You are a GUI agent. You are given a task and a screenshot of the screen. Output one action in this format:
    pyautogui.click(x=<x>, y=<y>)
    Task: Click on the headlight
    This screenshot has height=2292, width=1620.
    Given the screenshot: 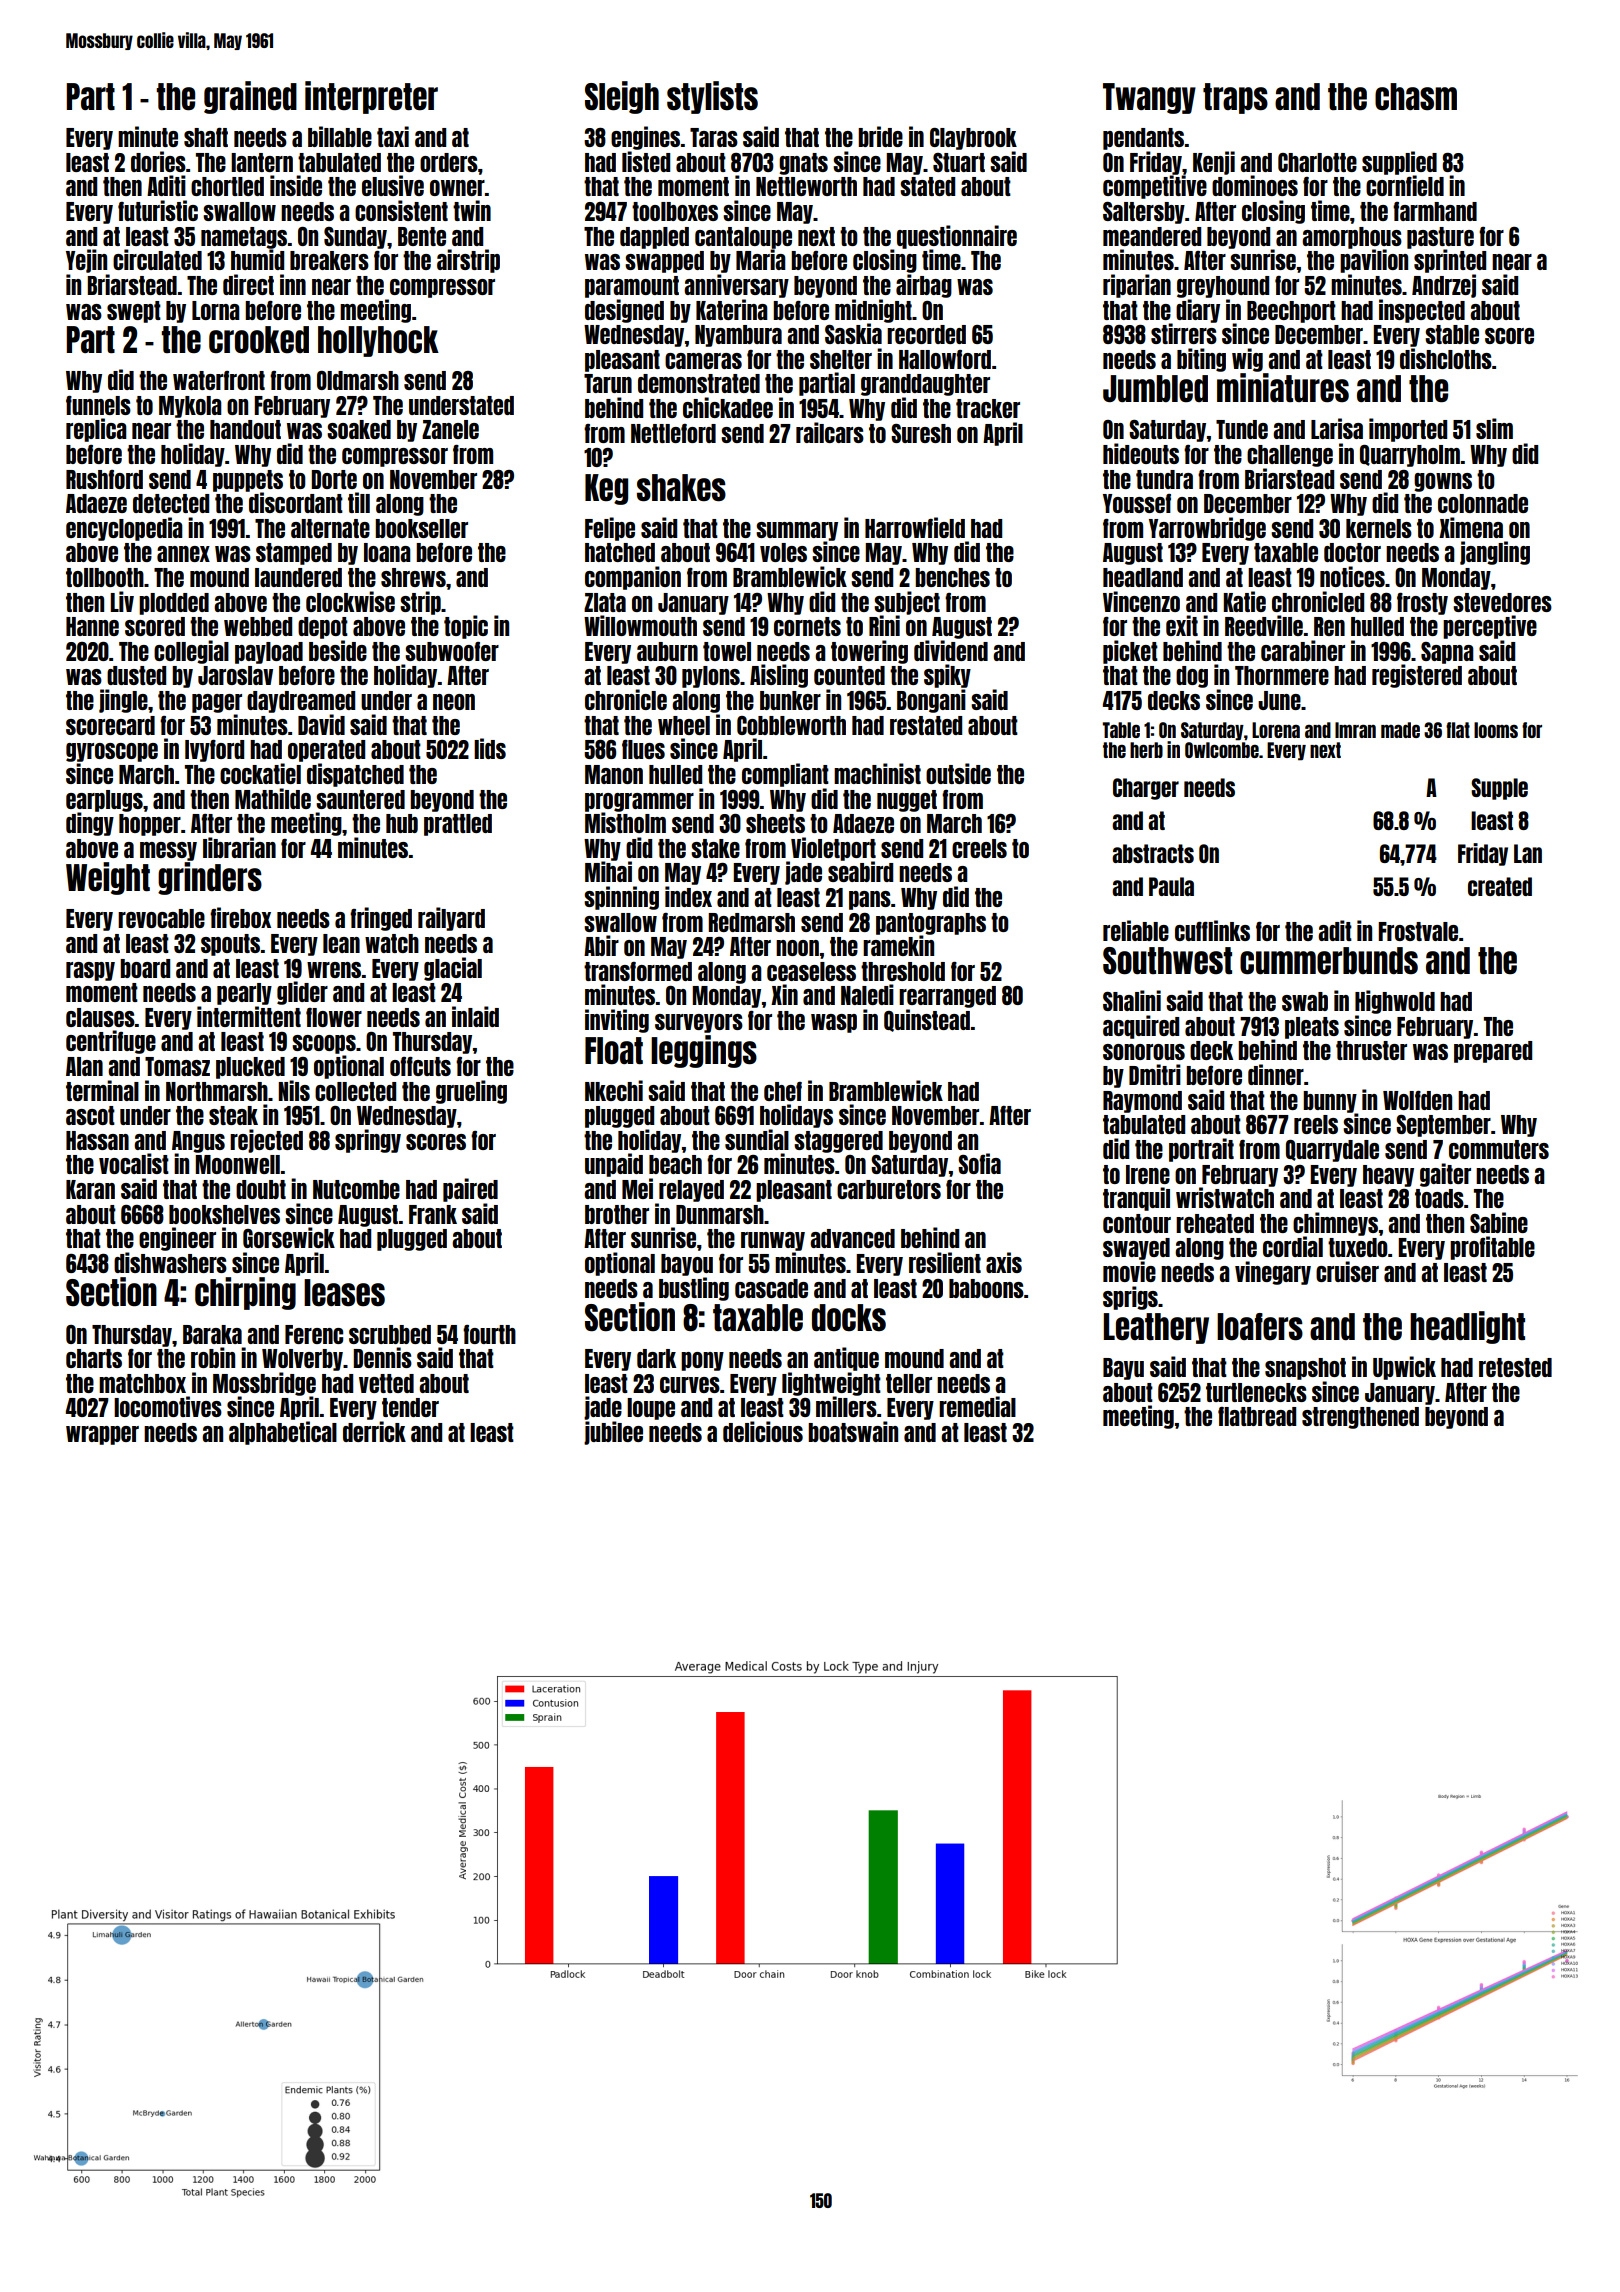 What is the action you would take?
    pyautogui.click(x=1467, y=1327)
